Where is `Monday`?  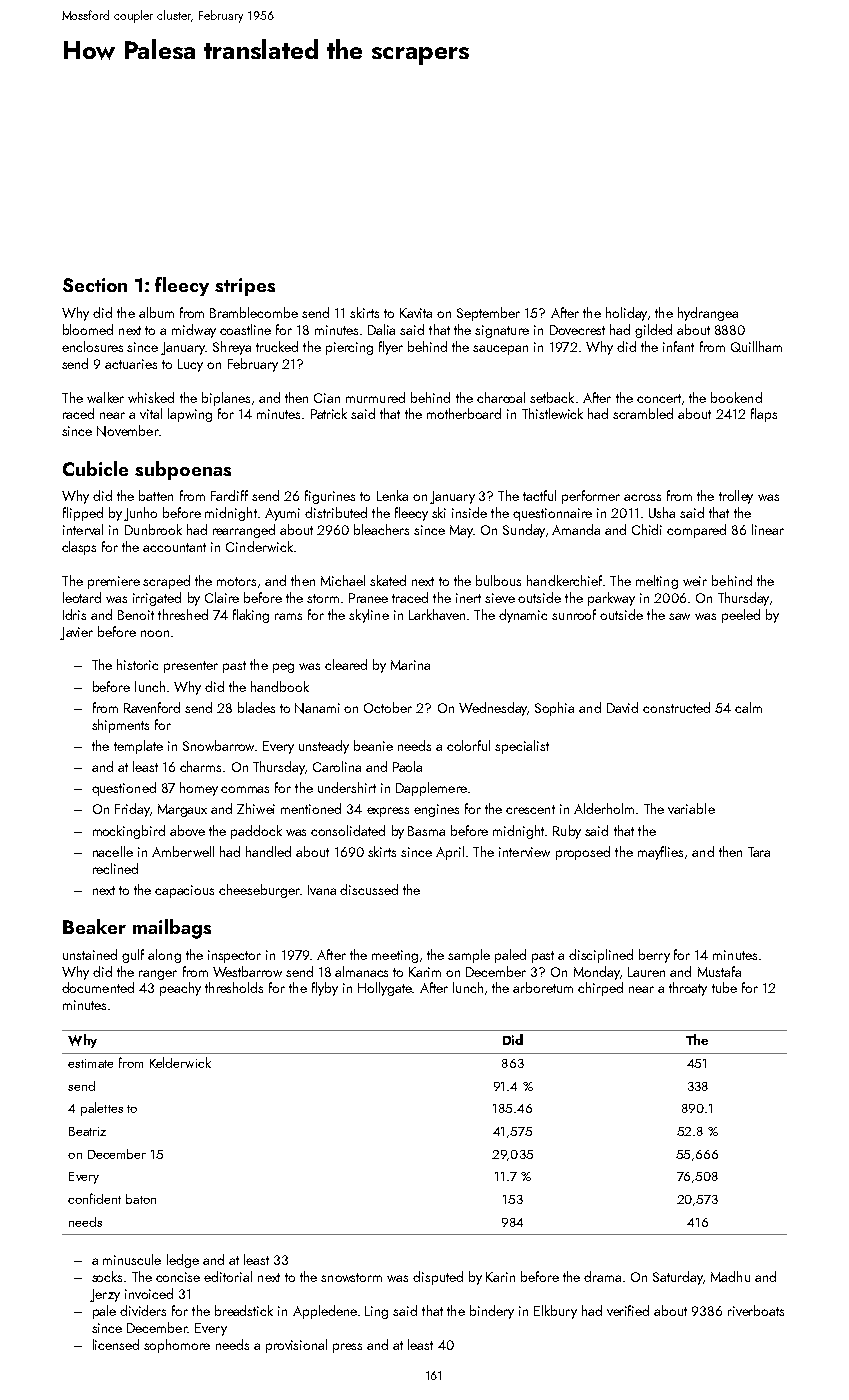 Monday is located at coordinates (597, 973).
